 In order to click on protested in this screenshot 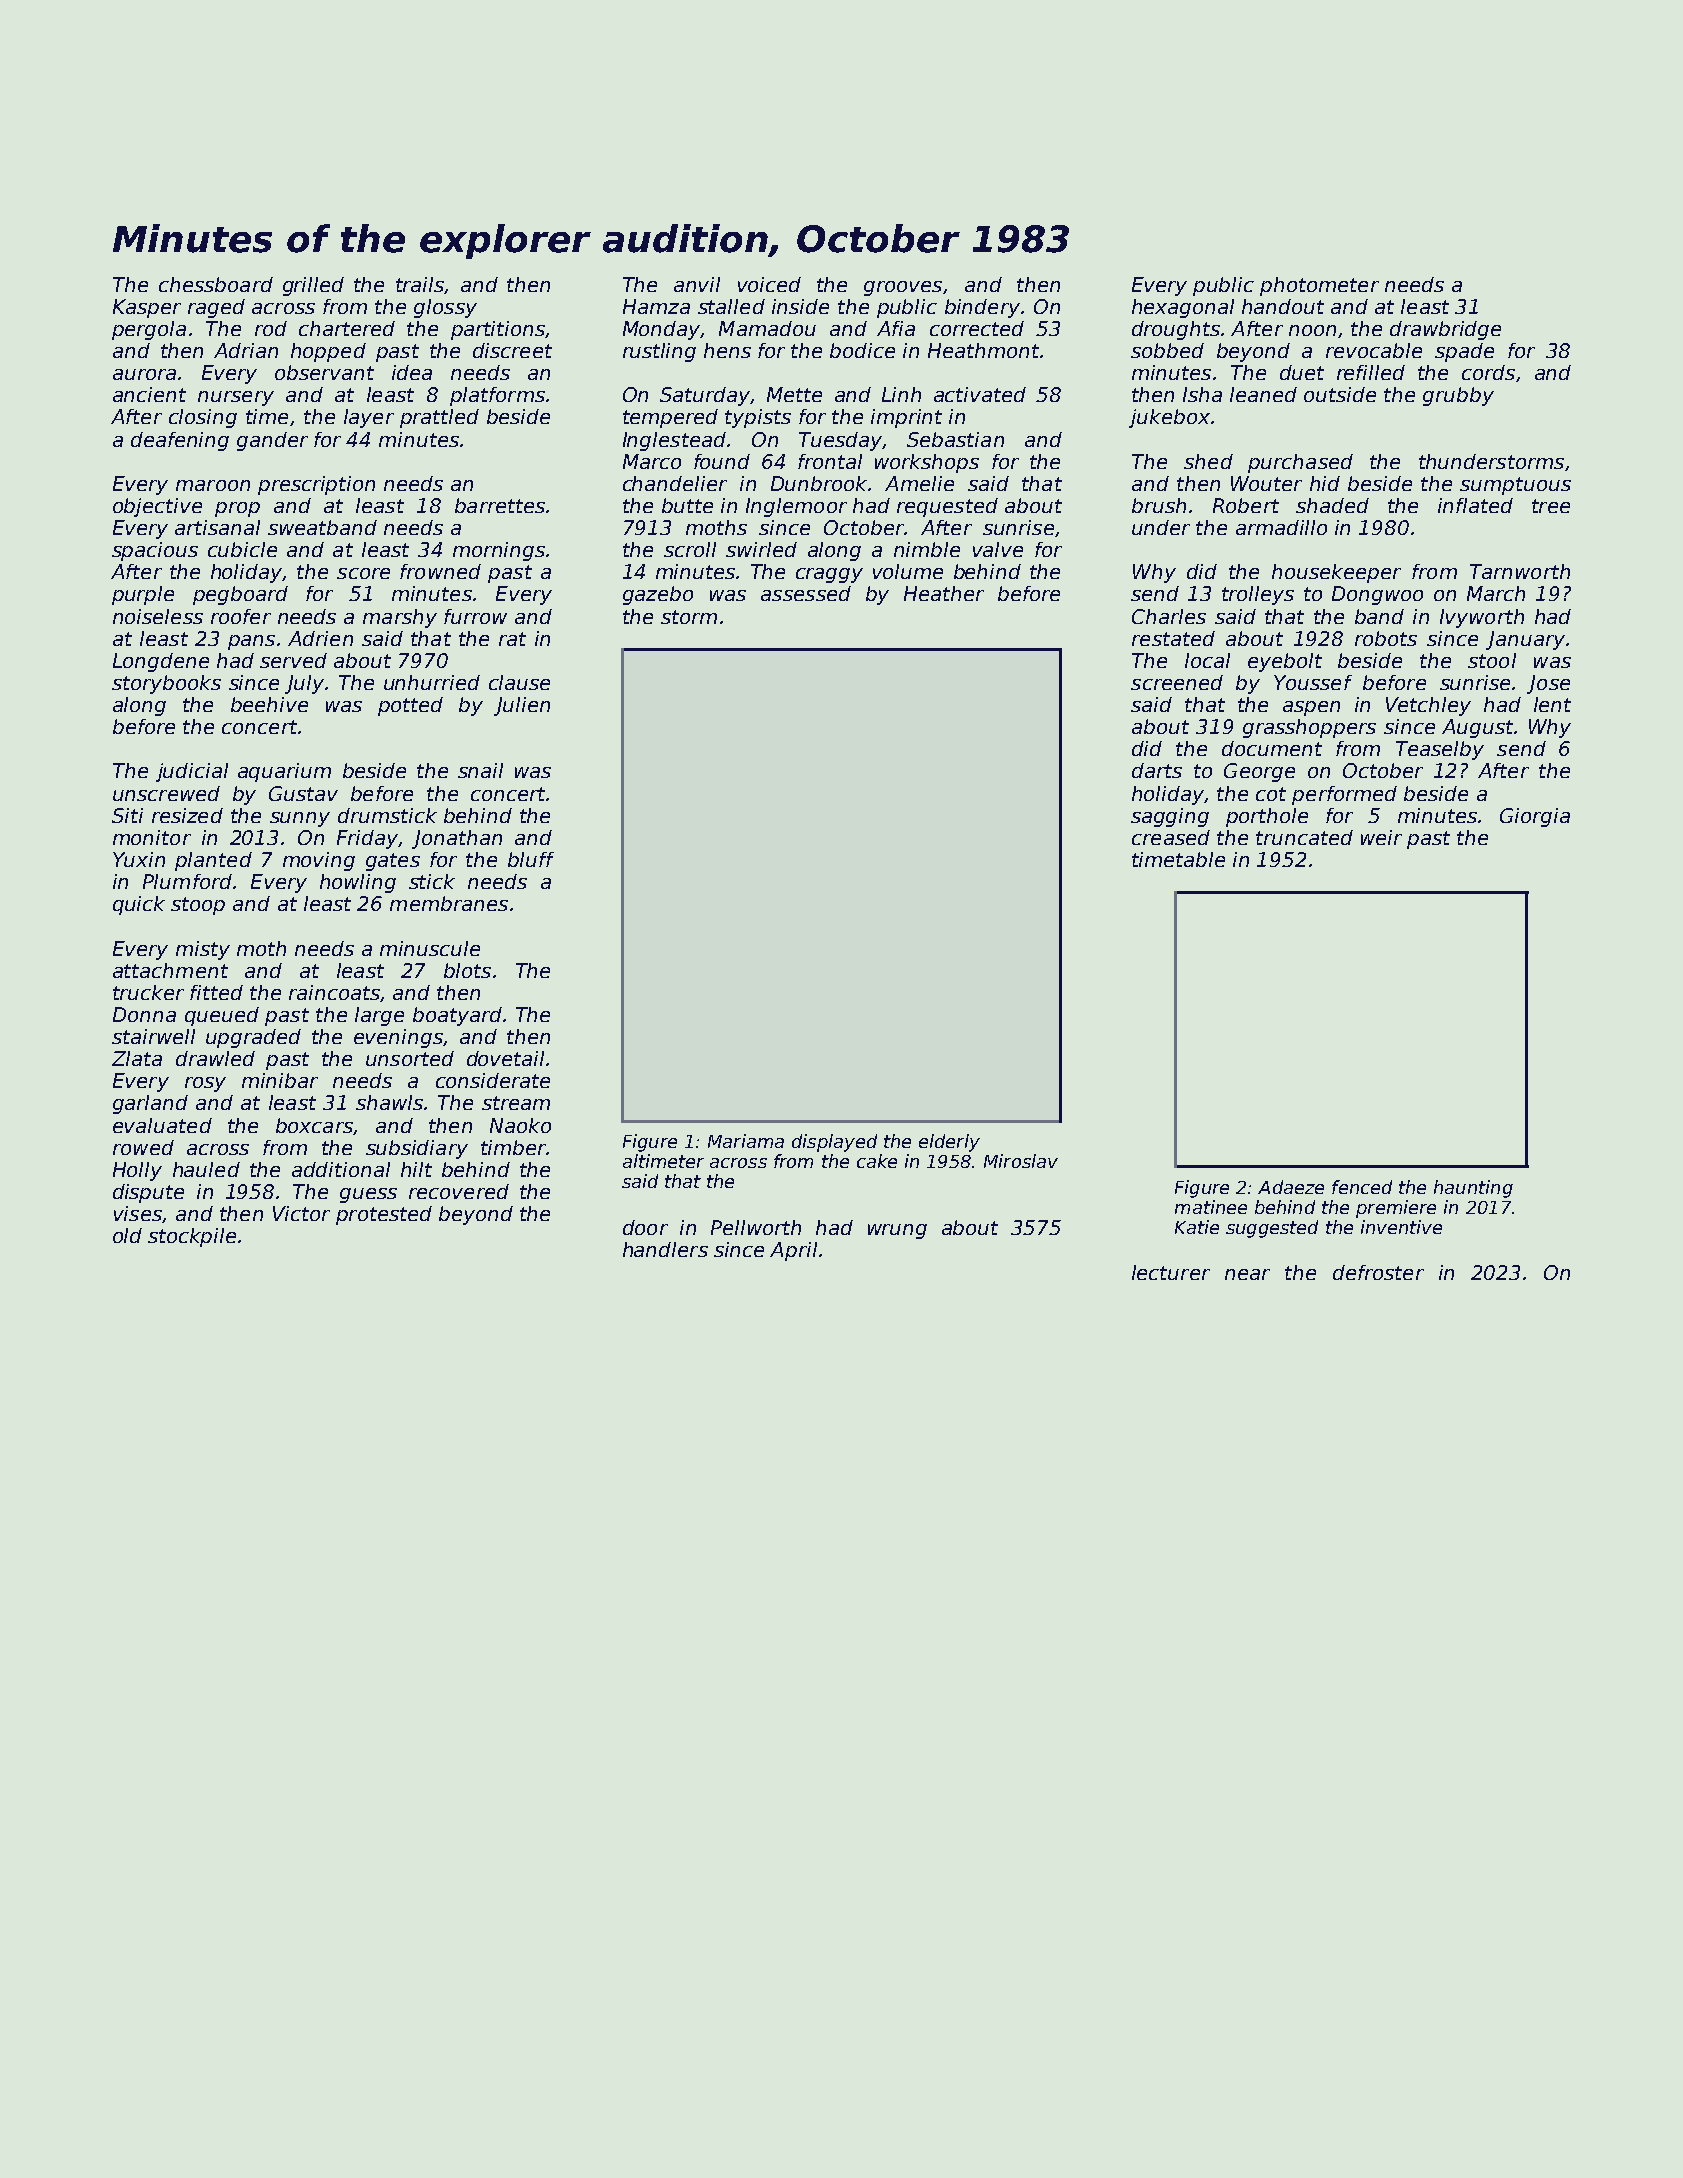, I will do `click(384, 1215)`.
